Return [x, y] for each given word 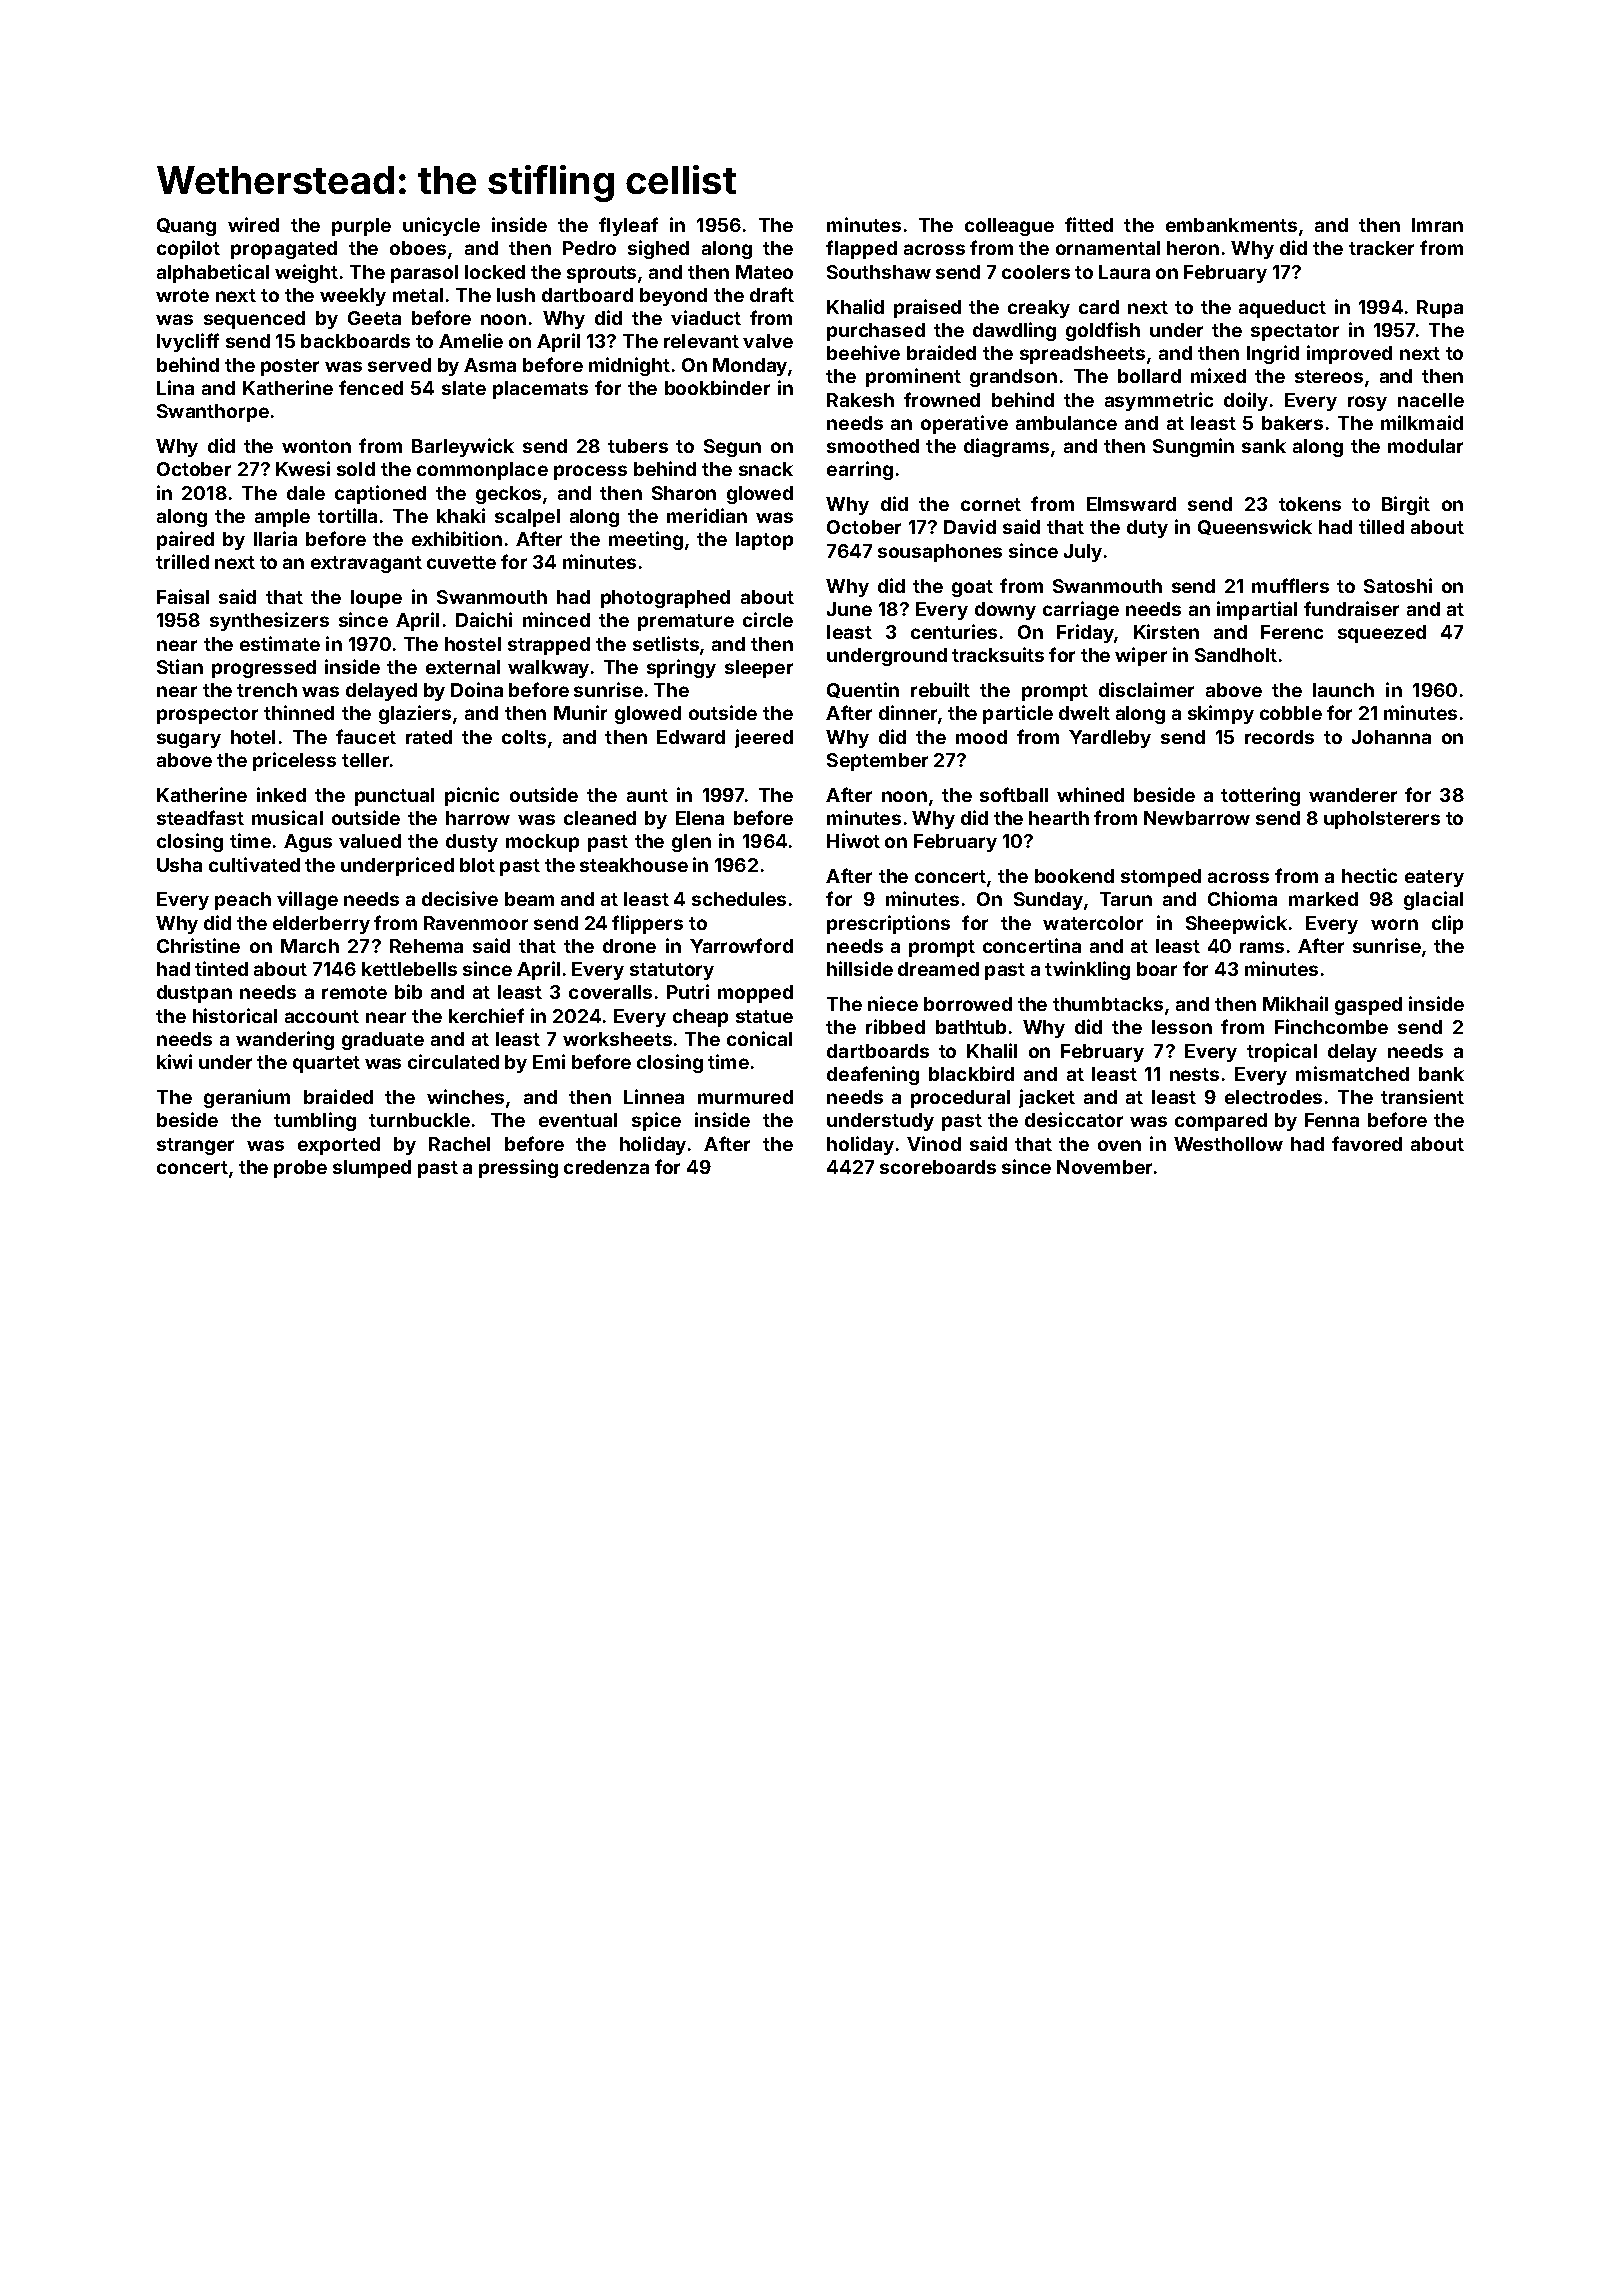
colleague [1009, 227]
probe [300, 1169]
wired [253, 224]
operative [964, 424]
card [1099, 307]
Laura [1124, 272]
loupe [376, 599]
